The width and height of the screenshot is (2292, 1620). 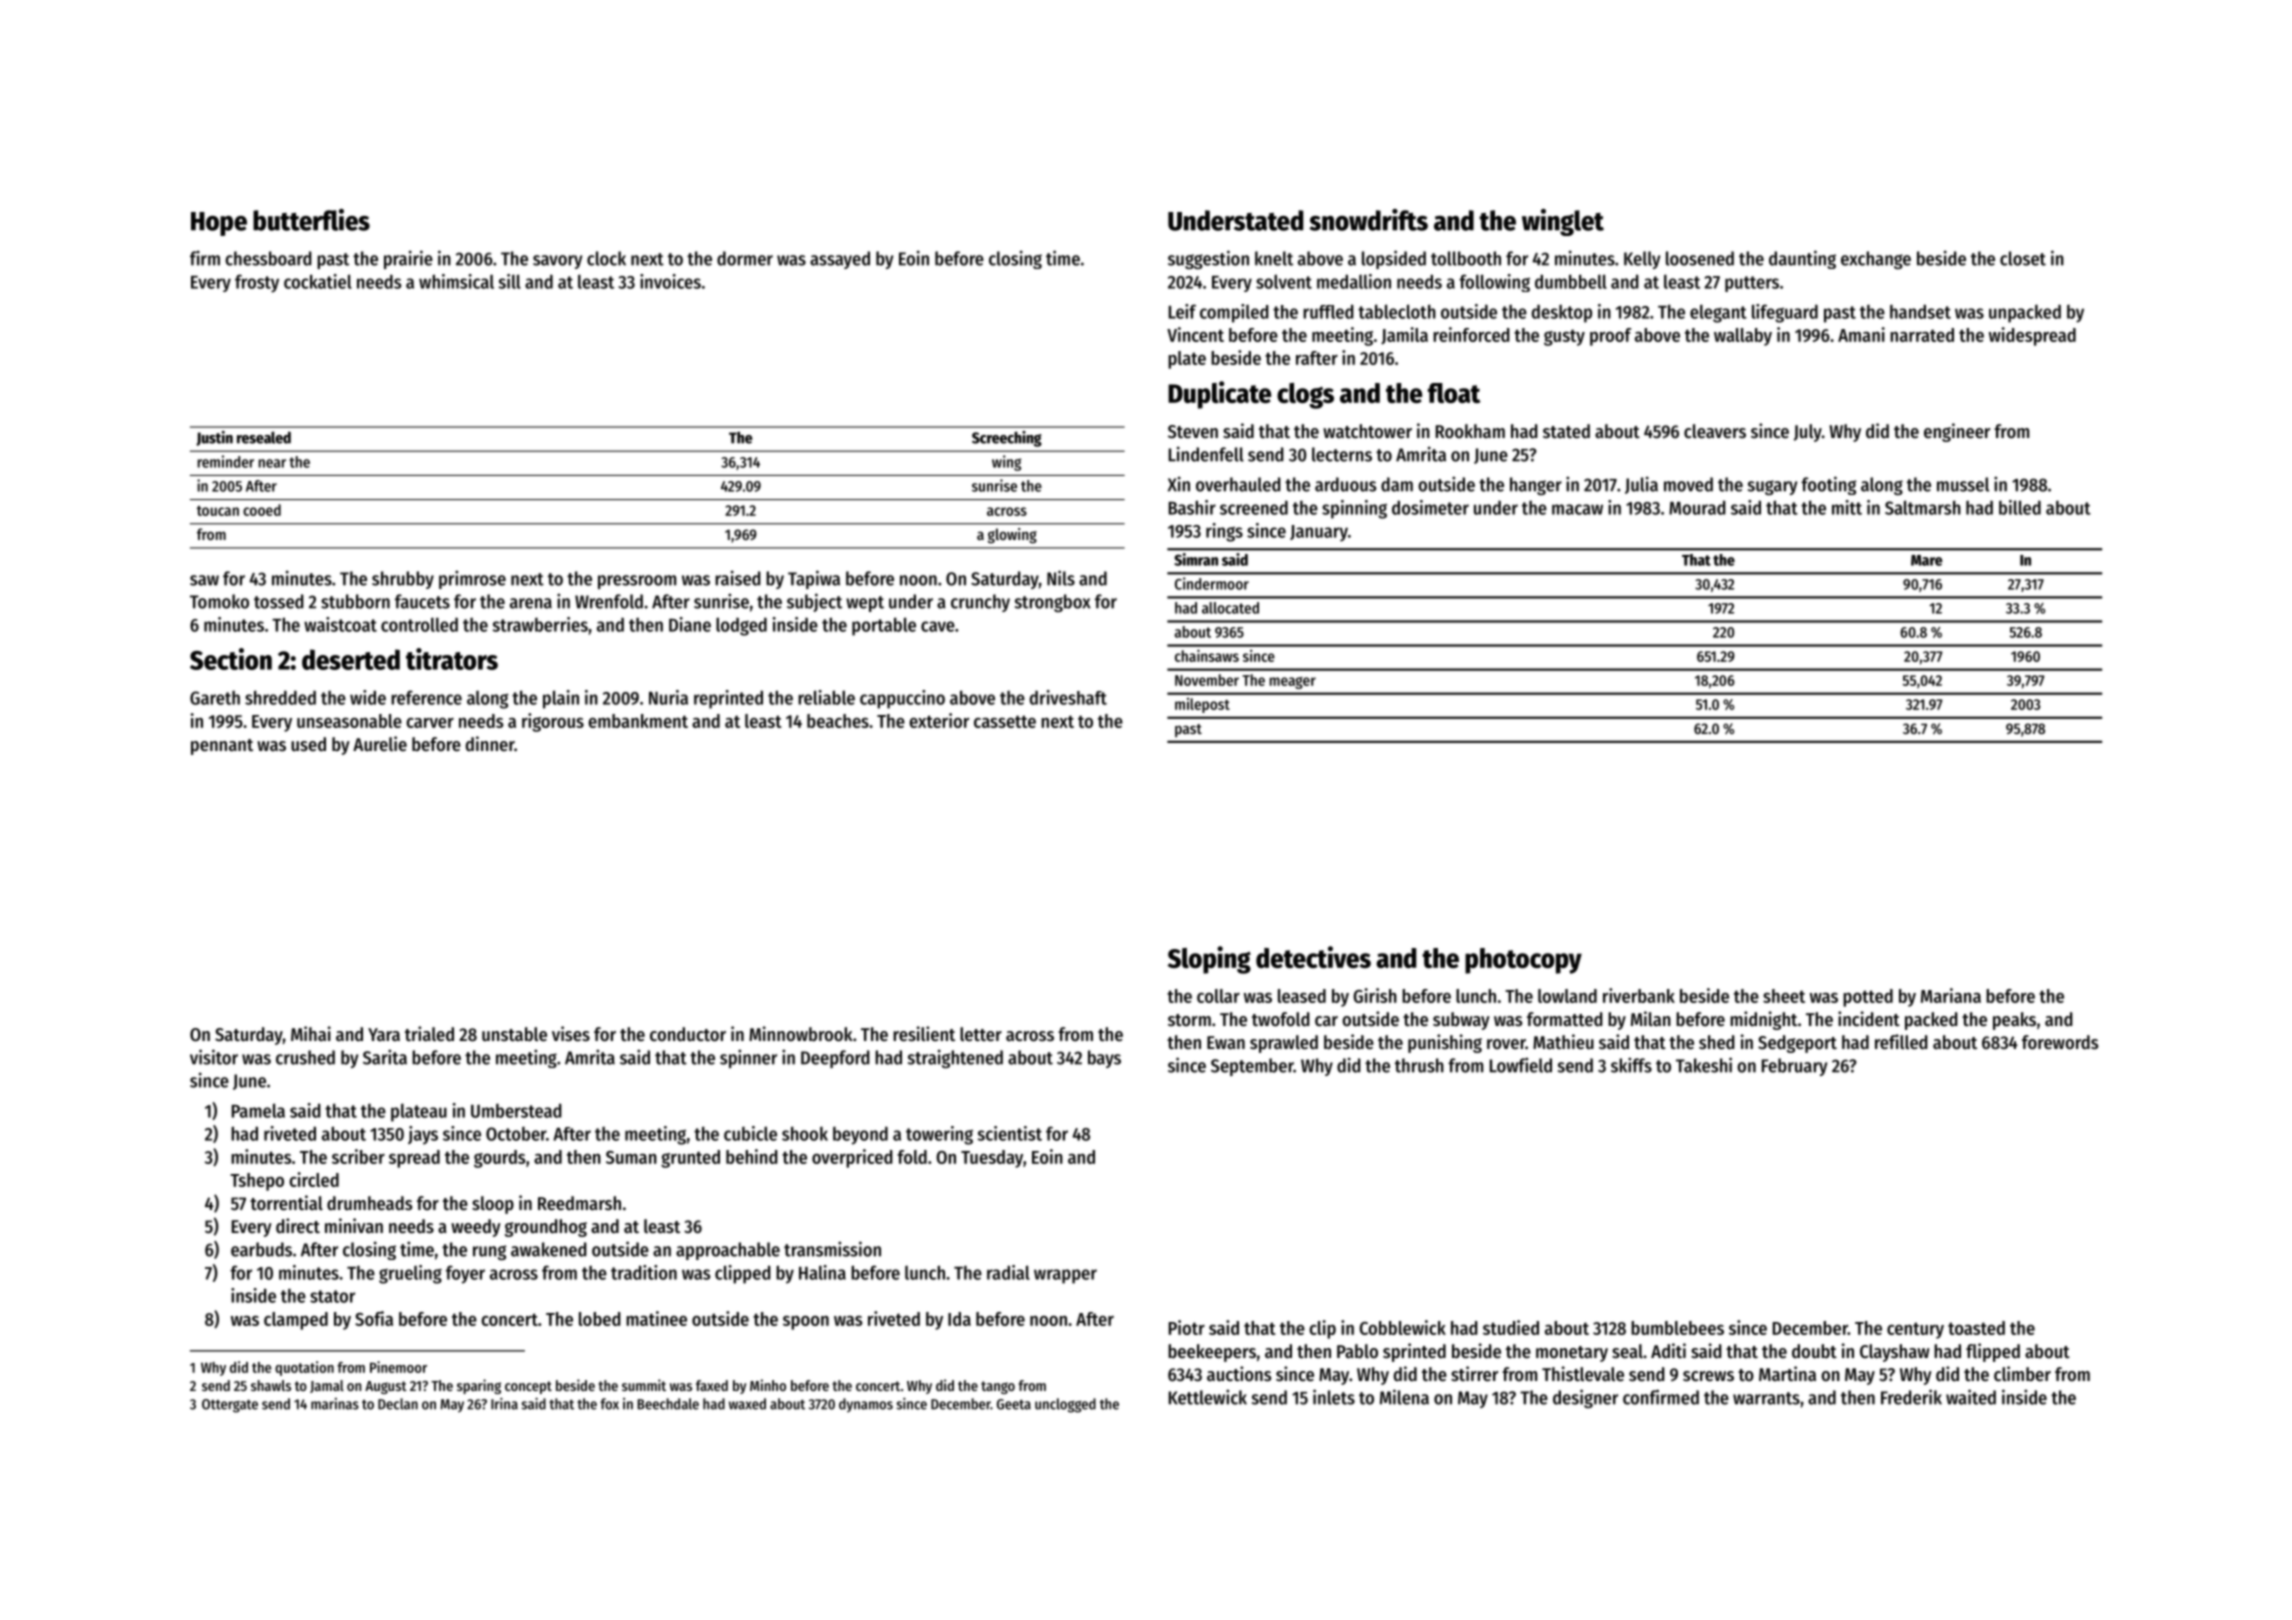 What do you see at coordinates (1208, 1397) in the screenshot?
I see `Kettlewick` at bounding box center [1208, 1397].
